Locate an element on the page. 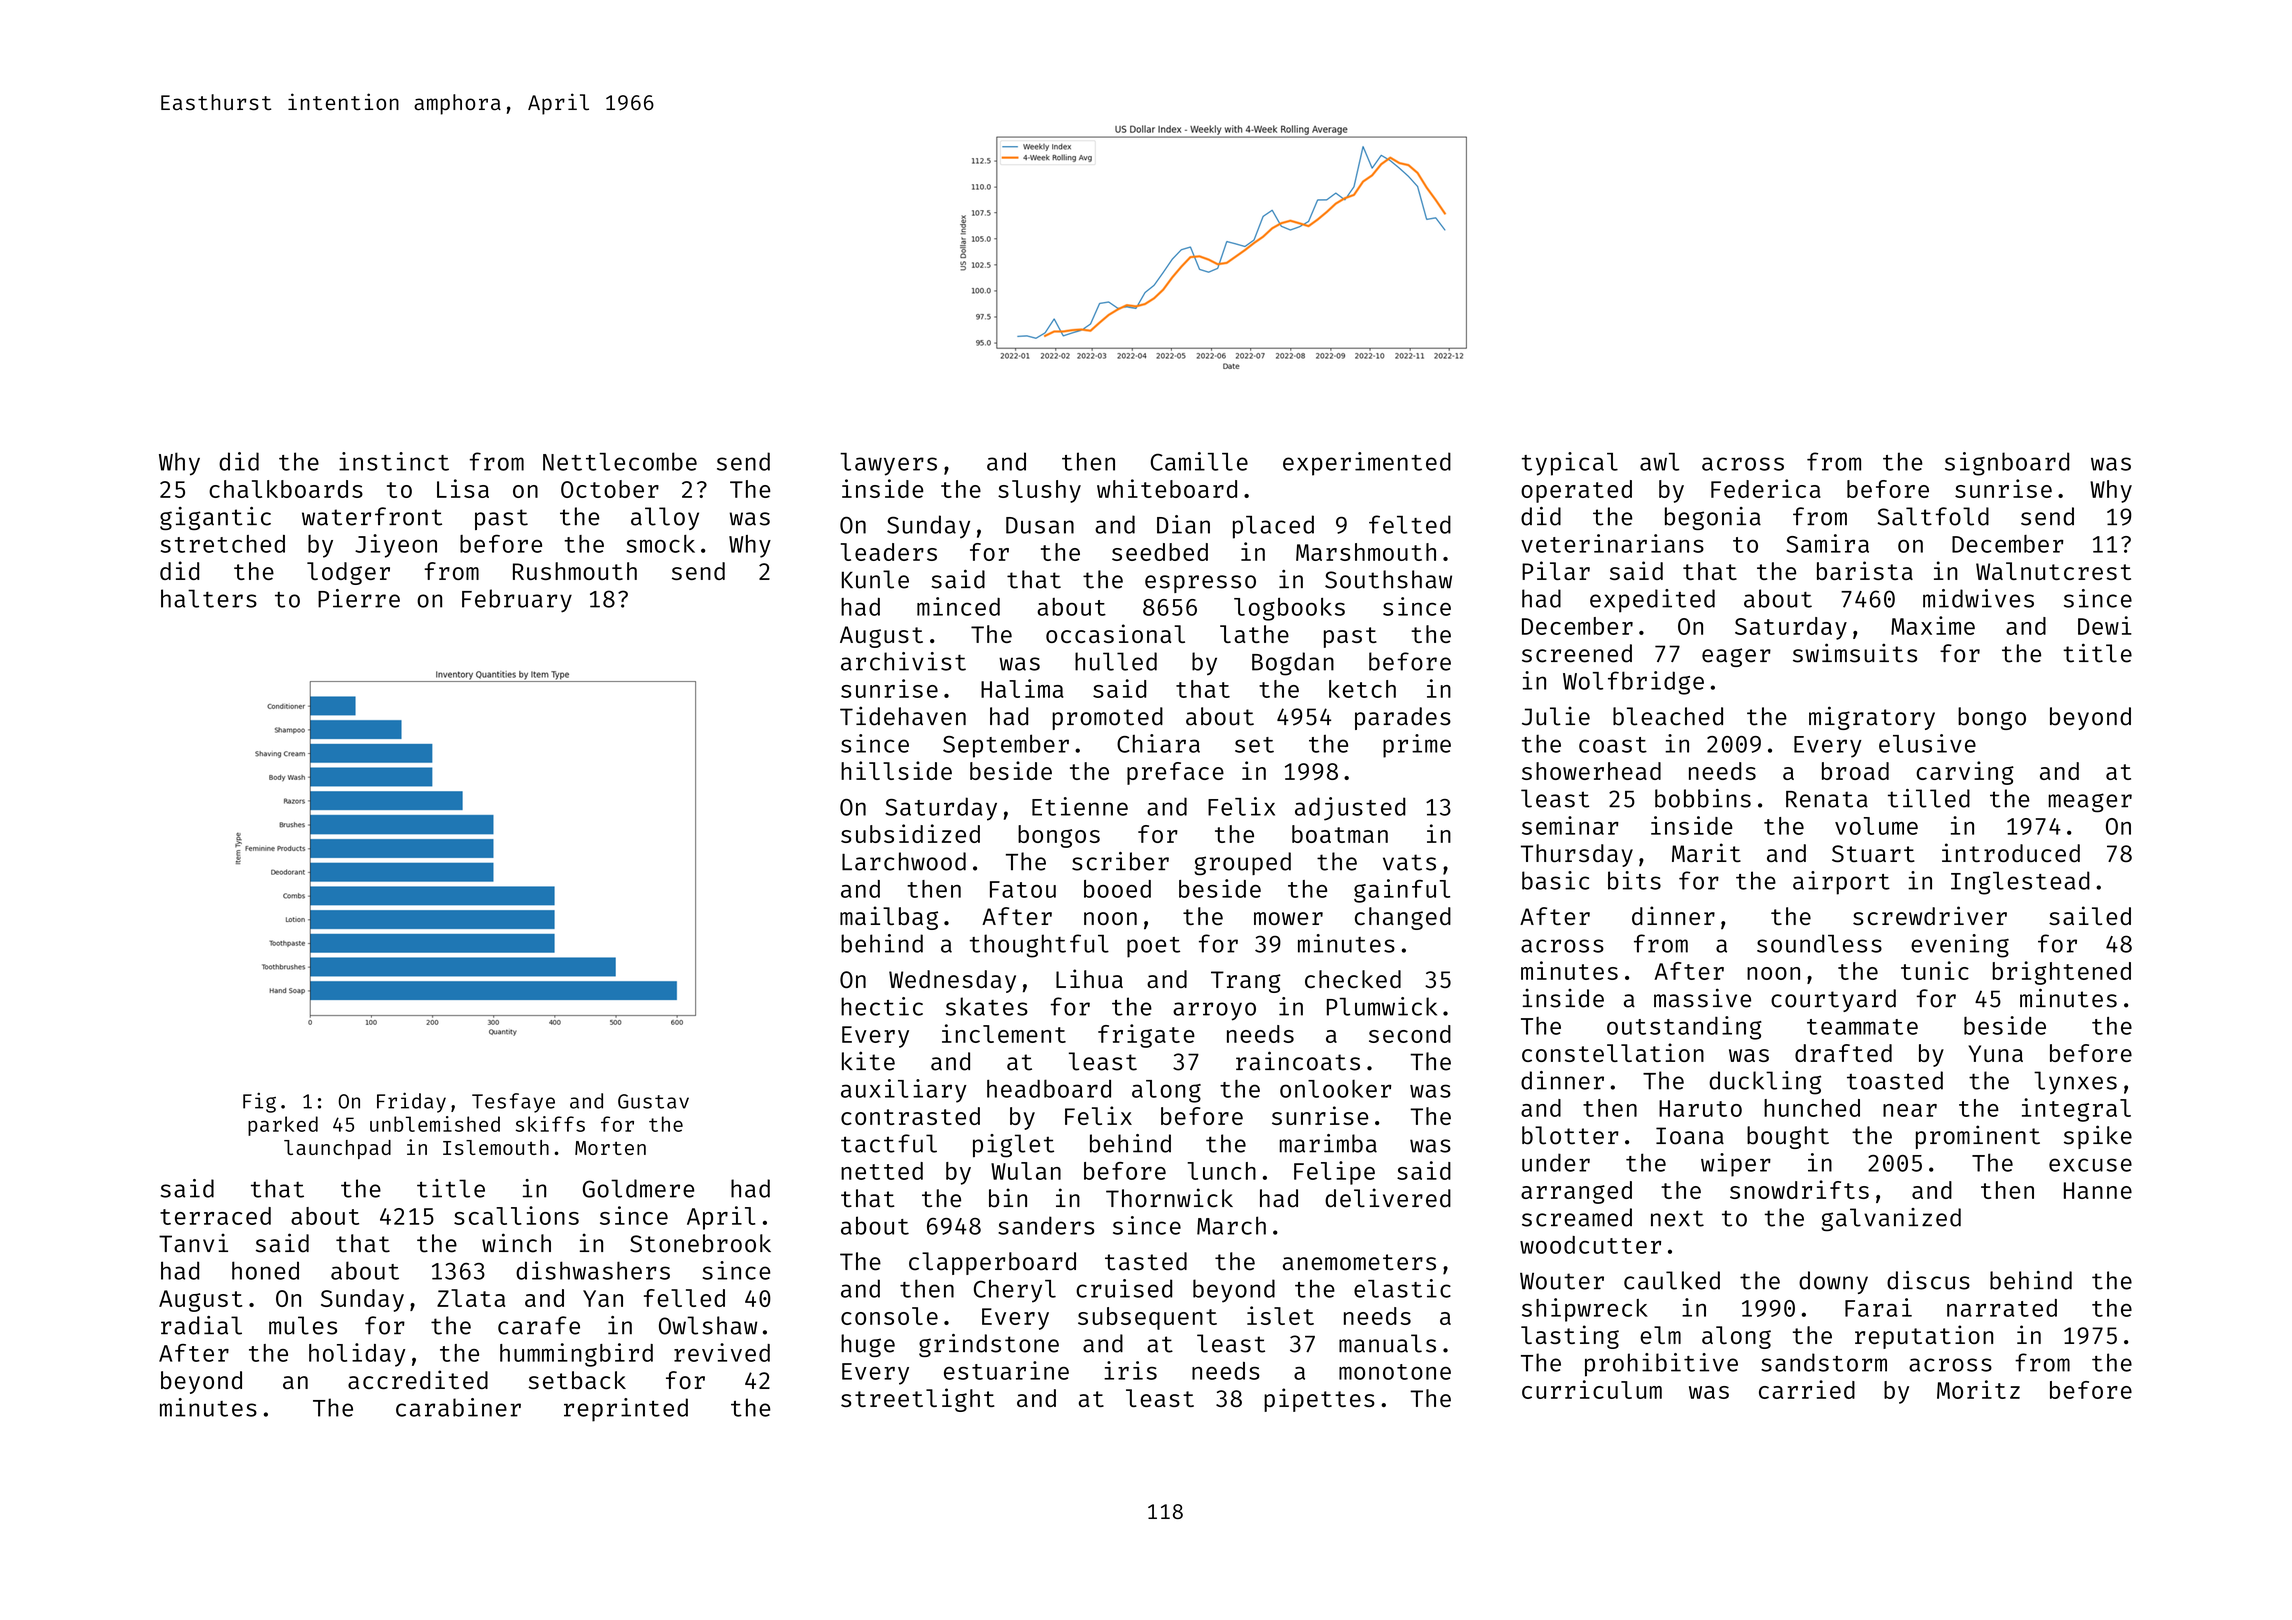 This page has width=2292, height=1620. carabiner is located at coordinates (458, 1407).
